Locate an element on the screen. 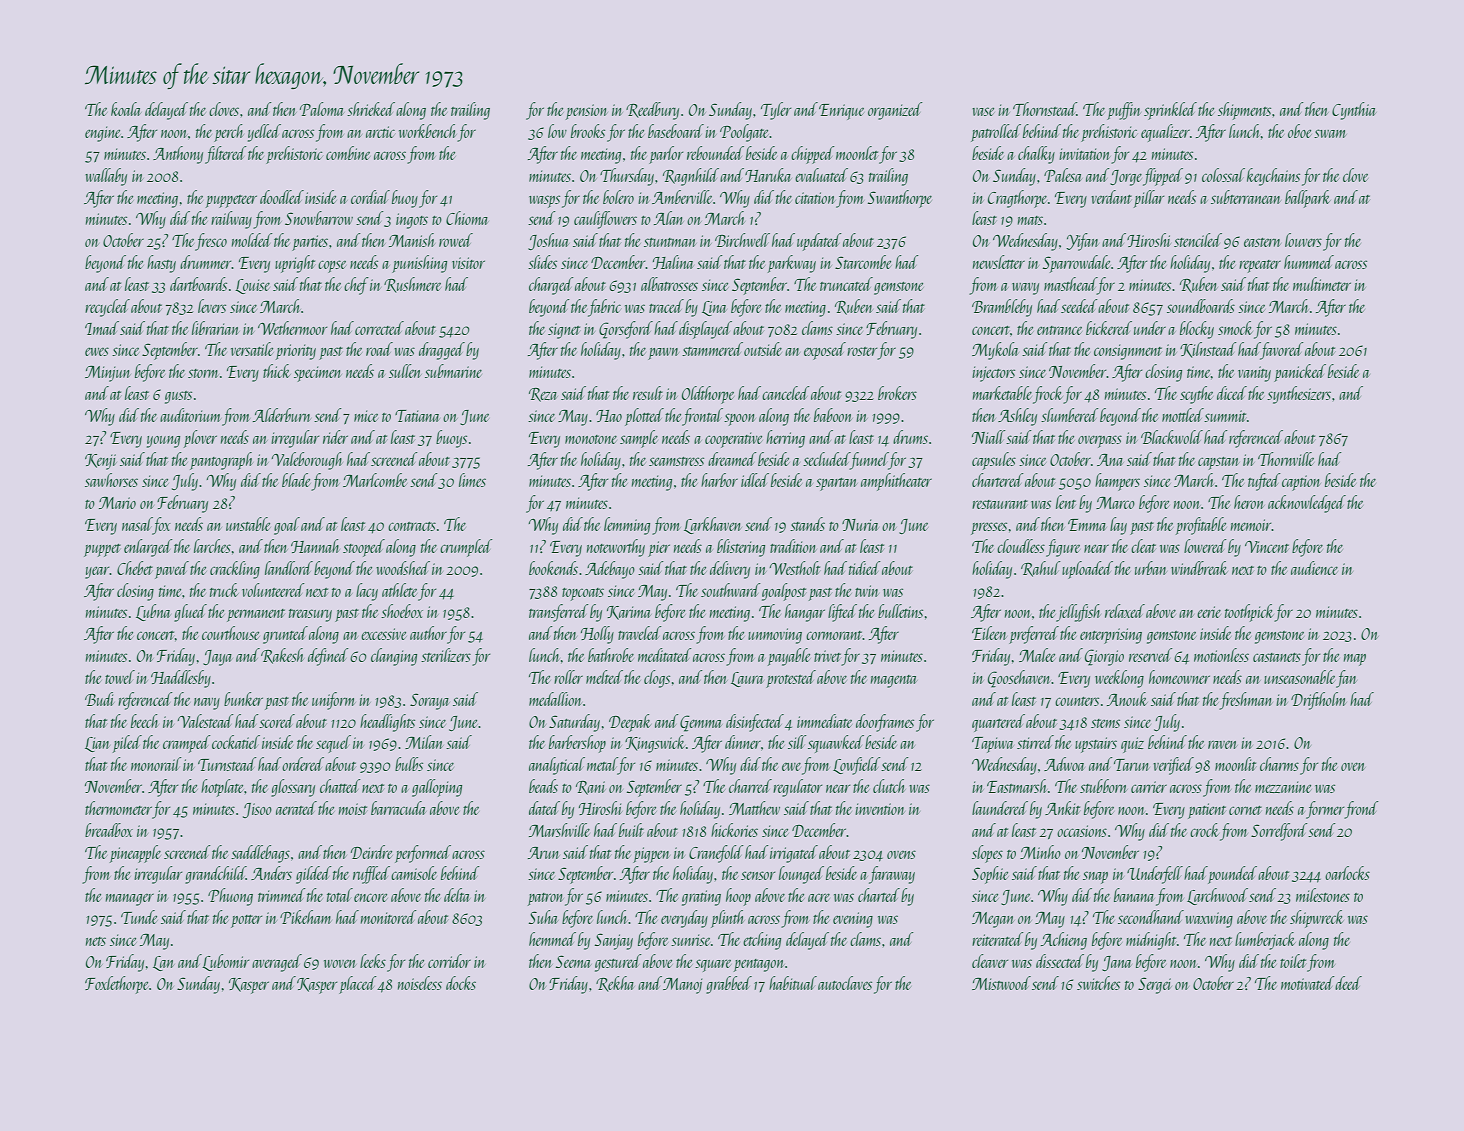  koala is located at coordinates (126, 109).
